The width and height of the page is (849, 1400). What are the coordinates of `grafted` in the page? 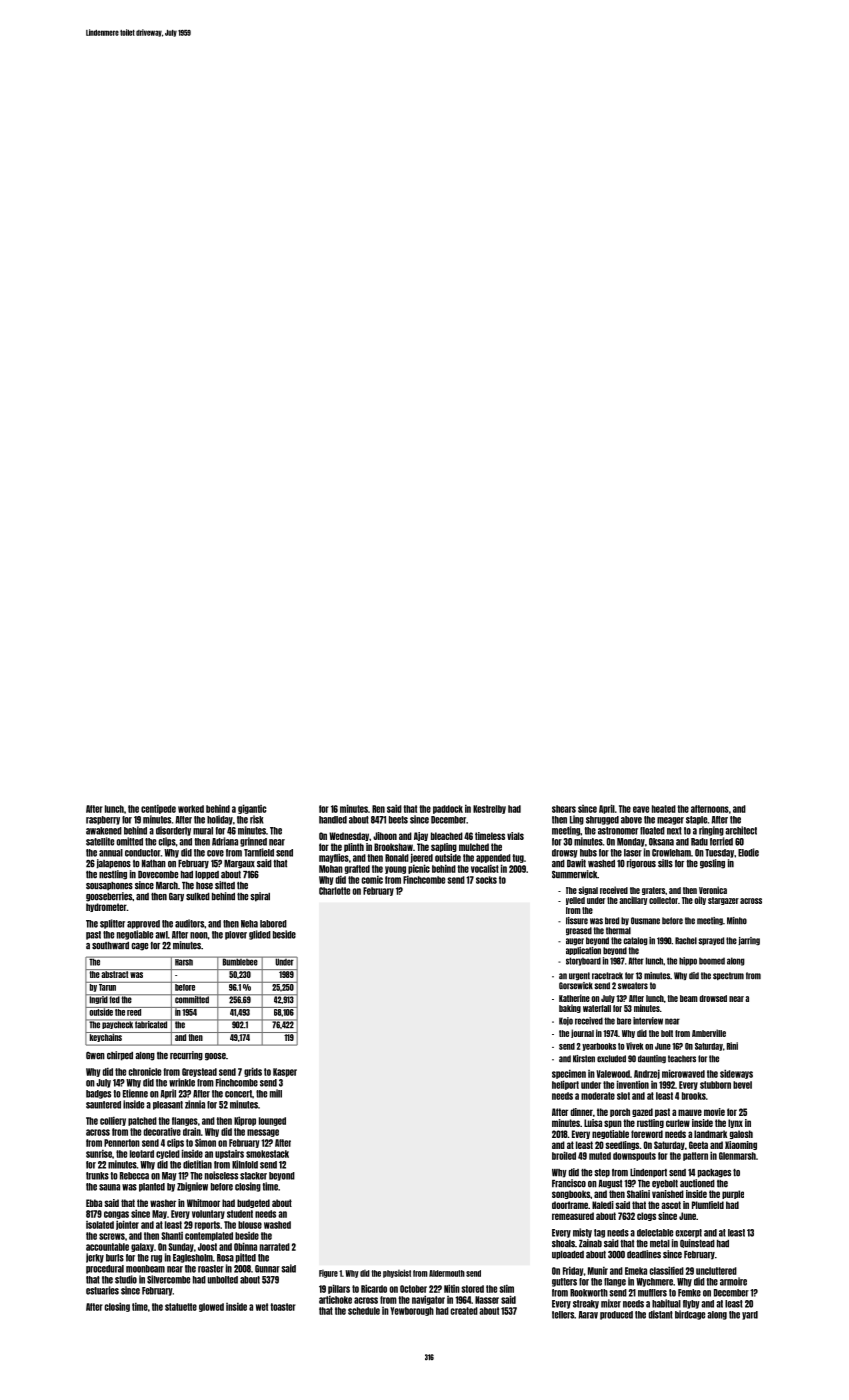 It's located at (357, 869).
